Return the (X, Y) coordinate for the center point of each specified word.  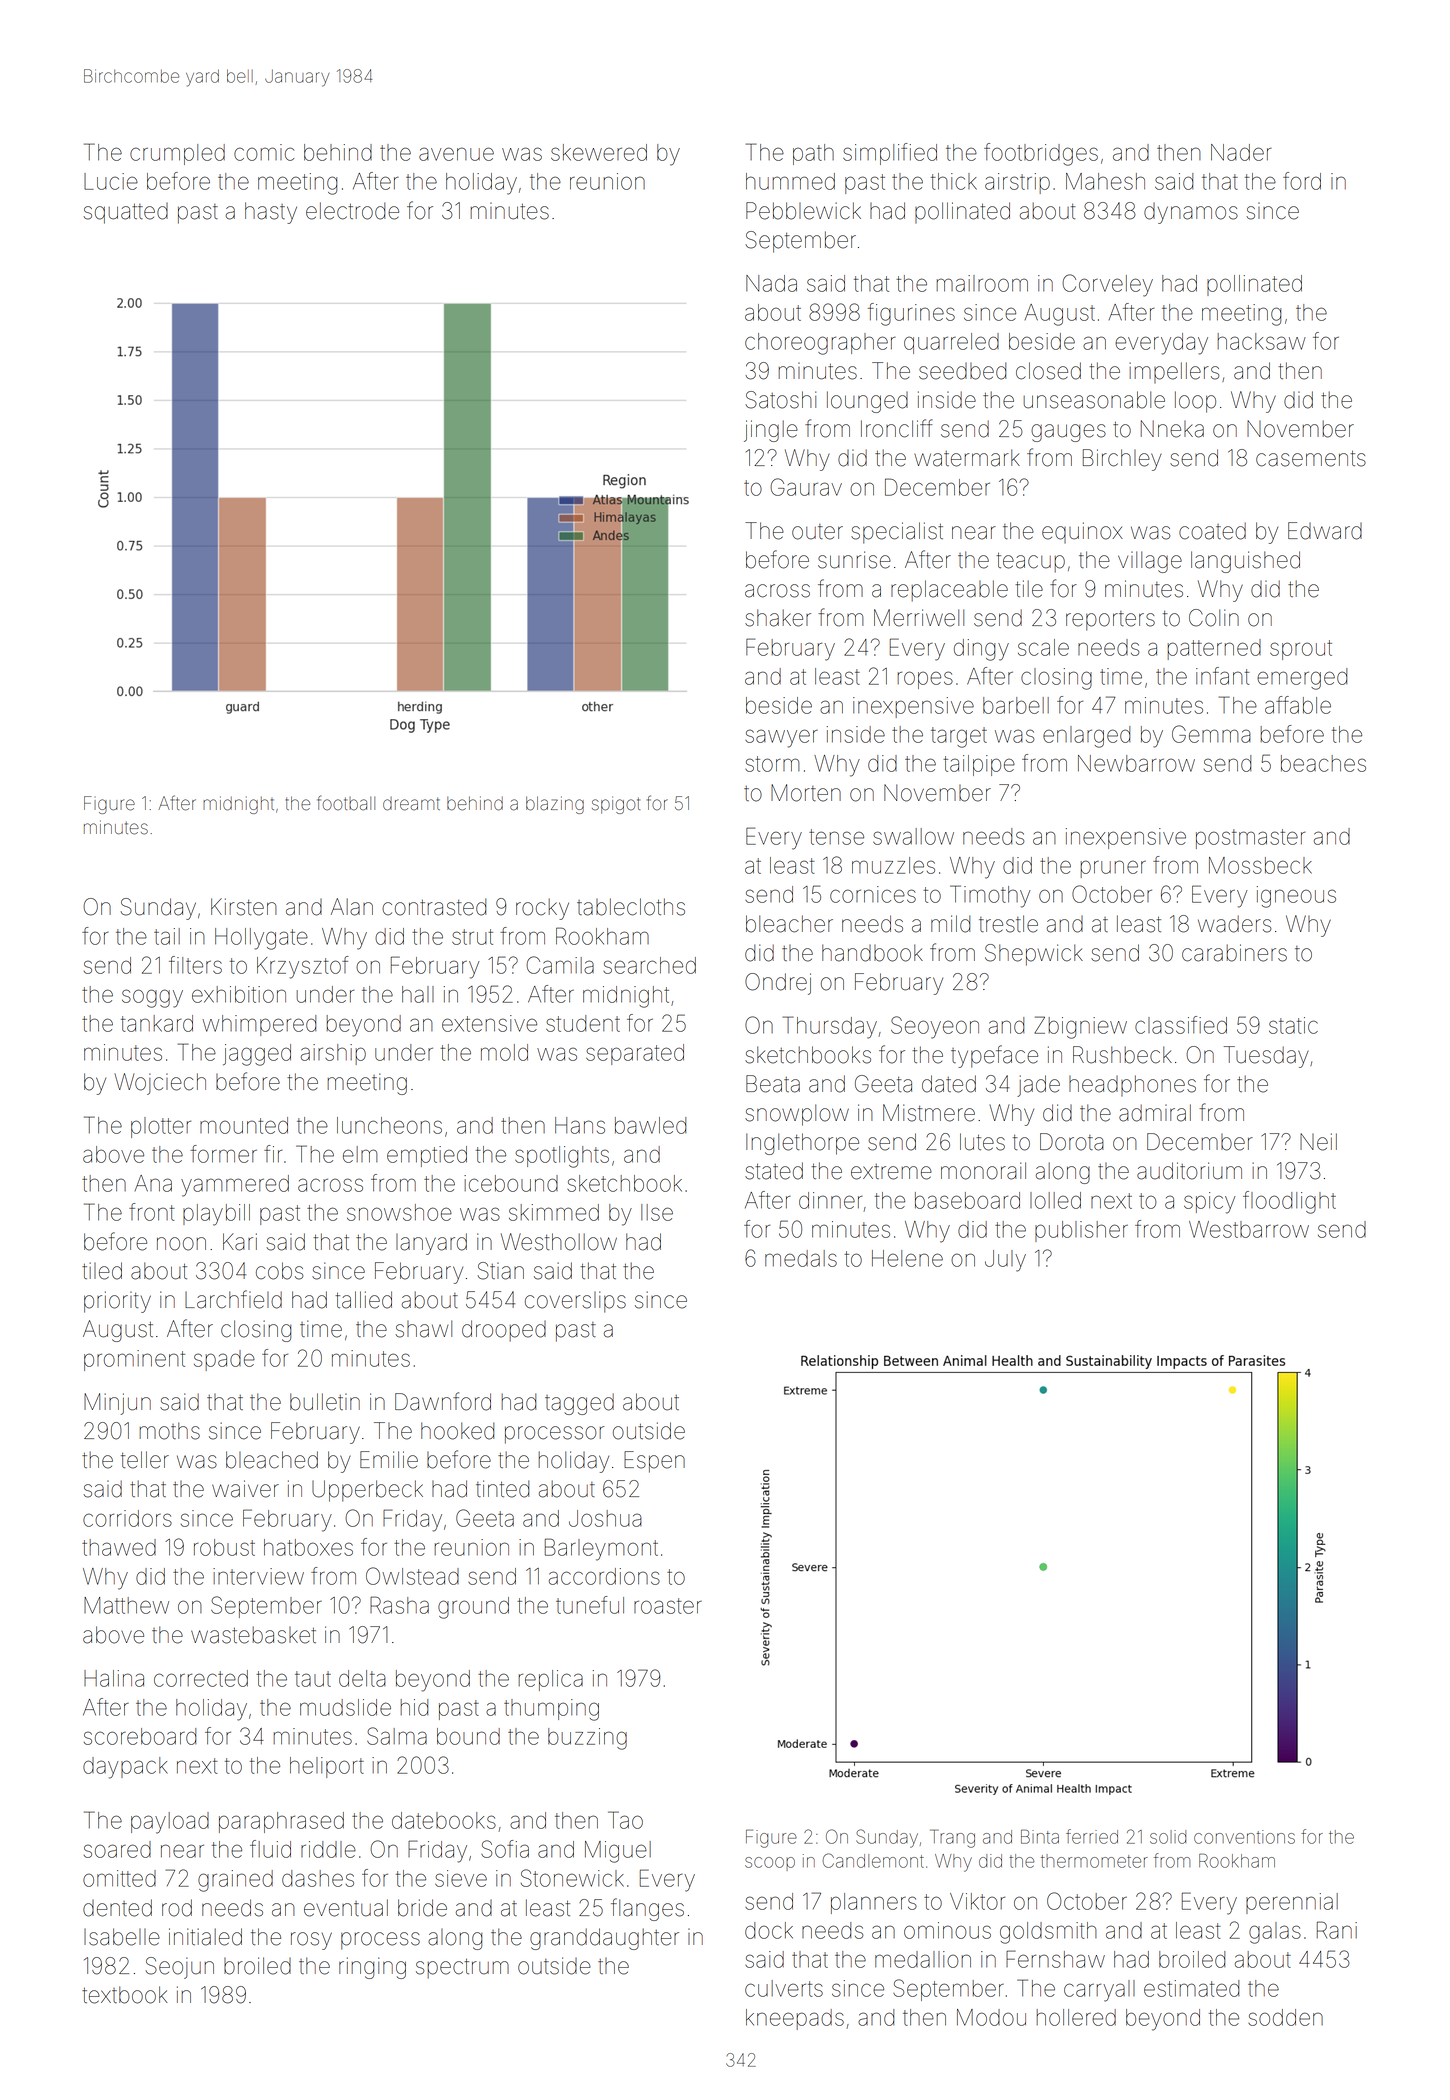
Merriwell (919, 618)
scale (1043, 647)
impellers (1174, 372)
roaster (668, 1606)
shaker (778, 618)
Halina (114, 1678)
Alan (352, 907)
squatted (126, 213)
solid (1168, 1837)
